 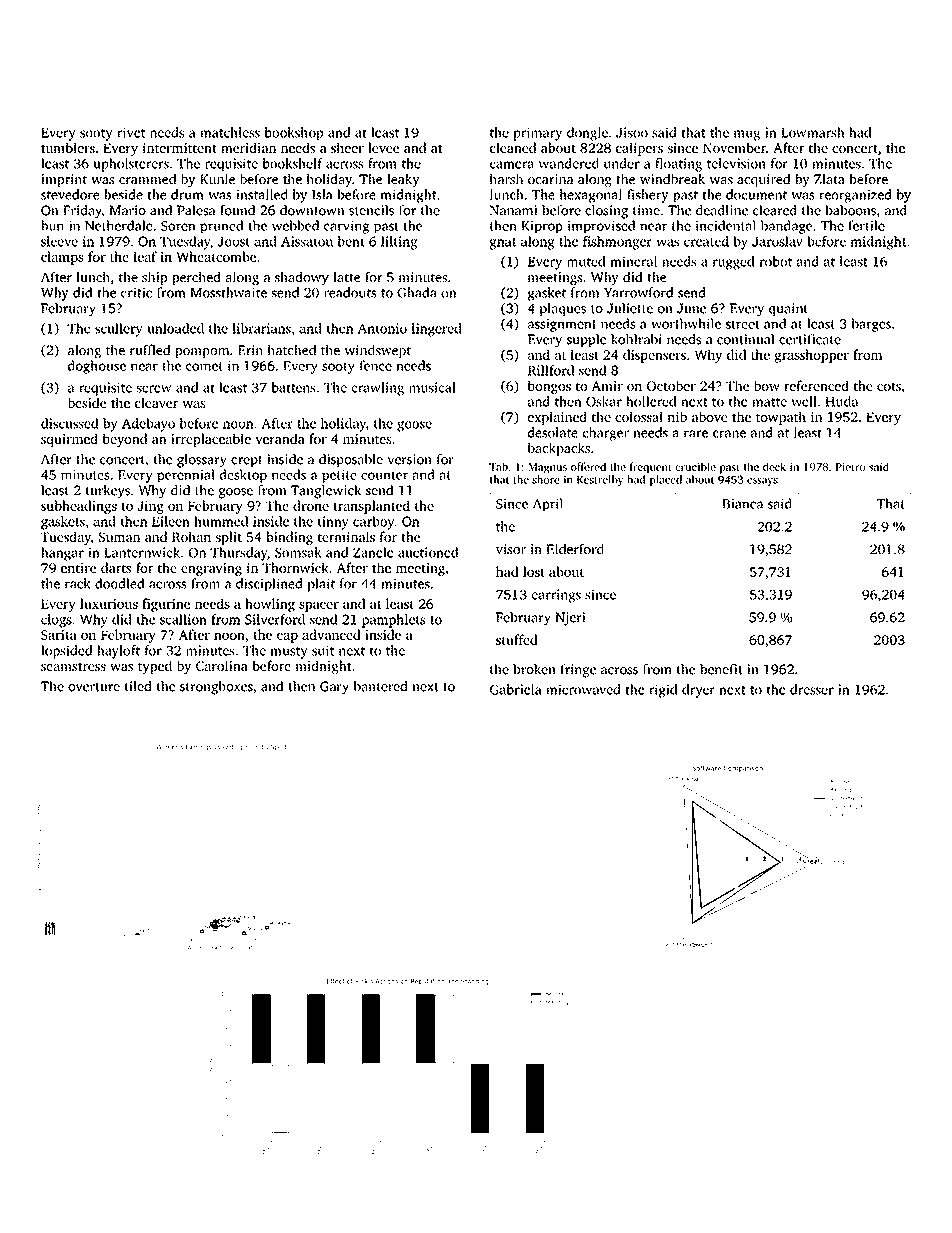 I want to click on Kiprop, so click(x=542, y=227).
